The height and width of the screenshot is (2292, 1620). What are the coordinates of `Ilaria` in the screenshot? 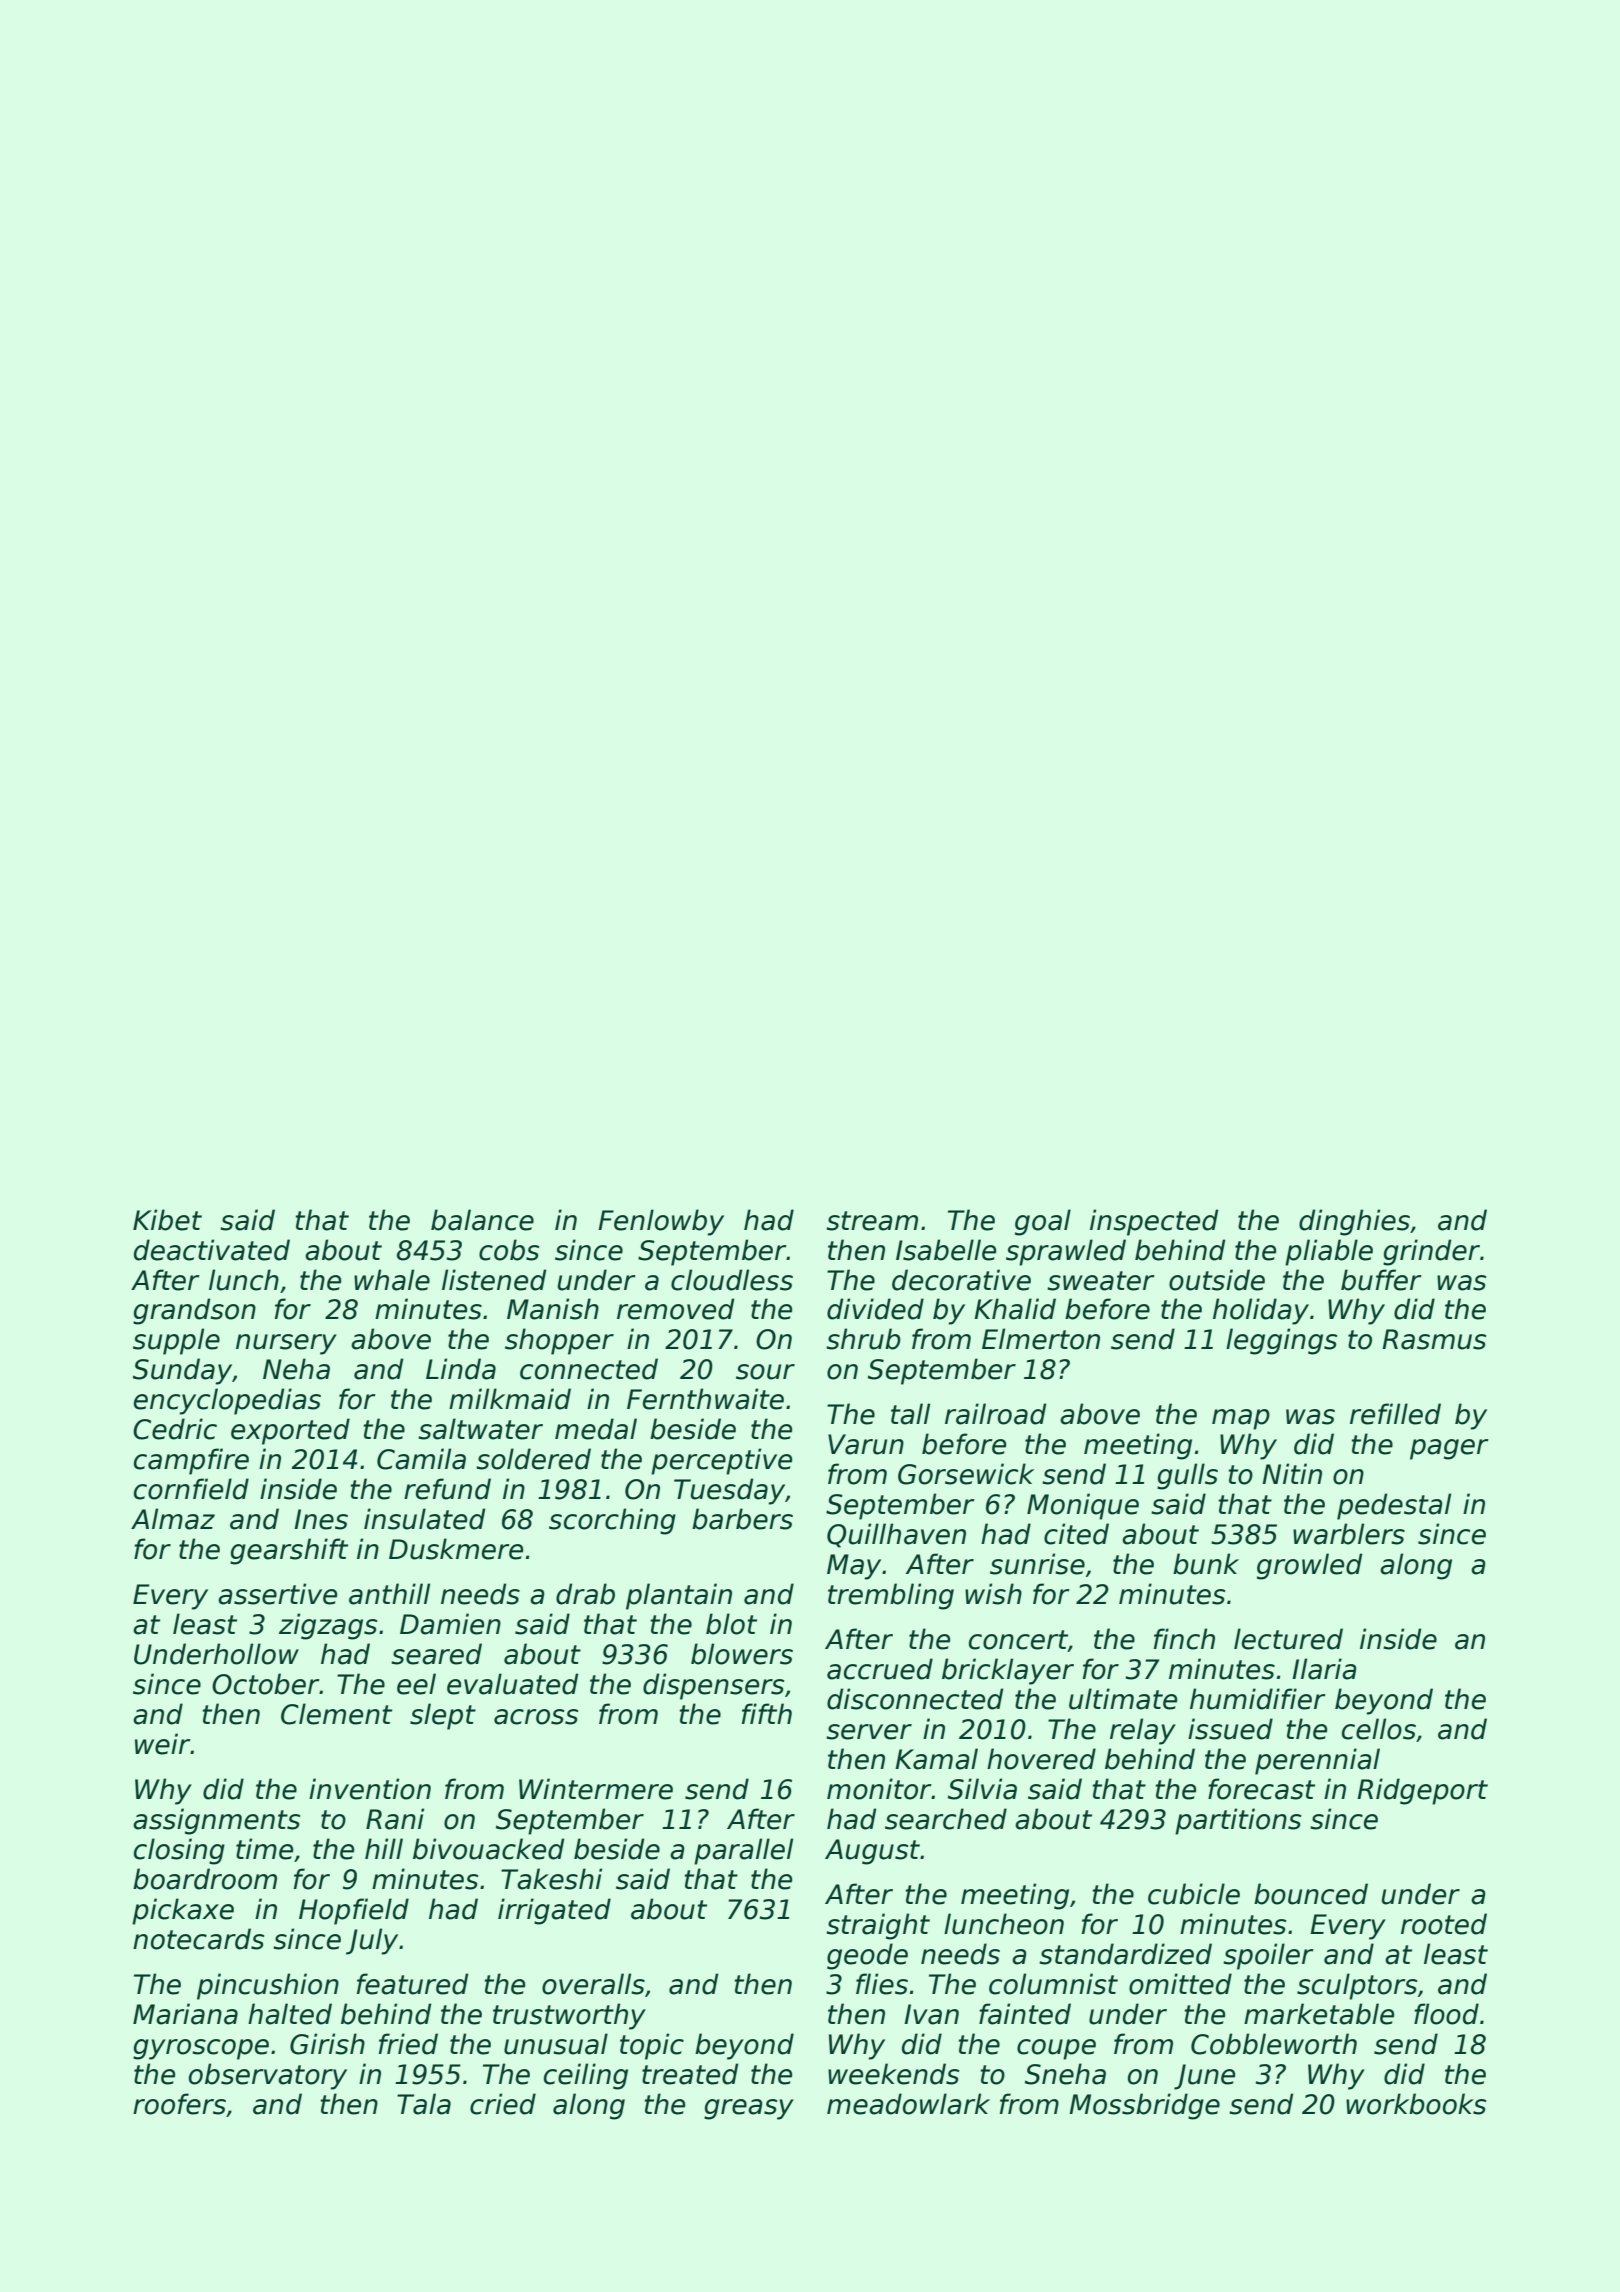 It's located at (1324, 1669).
